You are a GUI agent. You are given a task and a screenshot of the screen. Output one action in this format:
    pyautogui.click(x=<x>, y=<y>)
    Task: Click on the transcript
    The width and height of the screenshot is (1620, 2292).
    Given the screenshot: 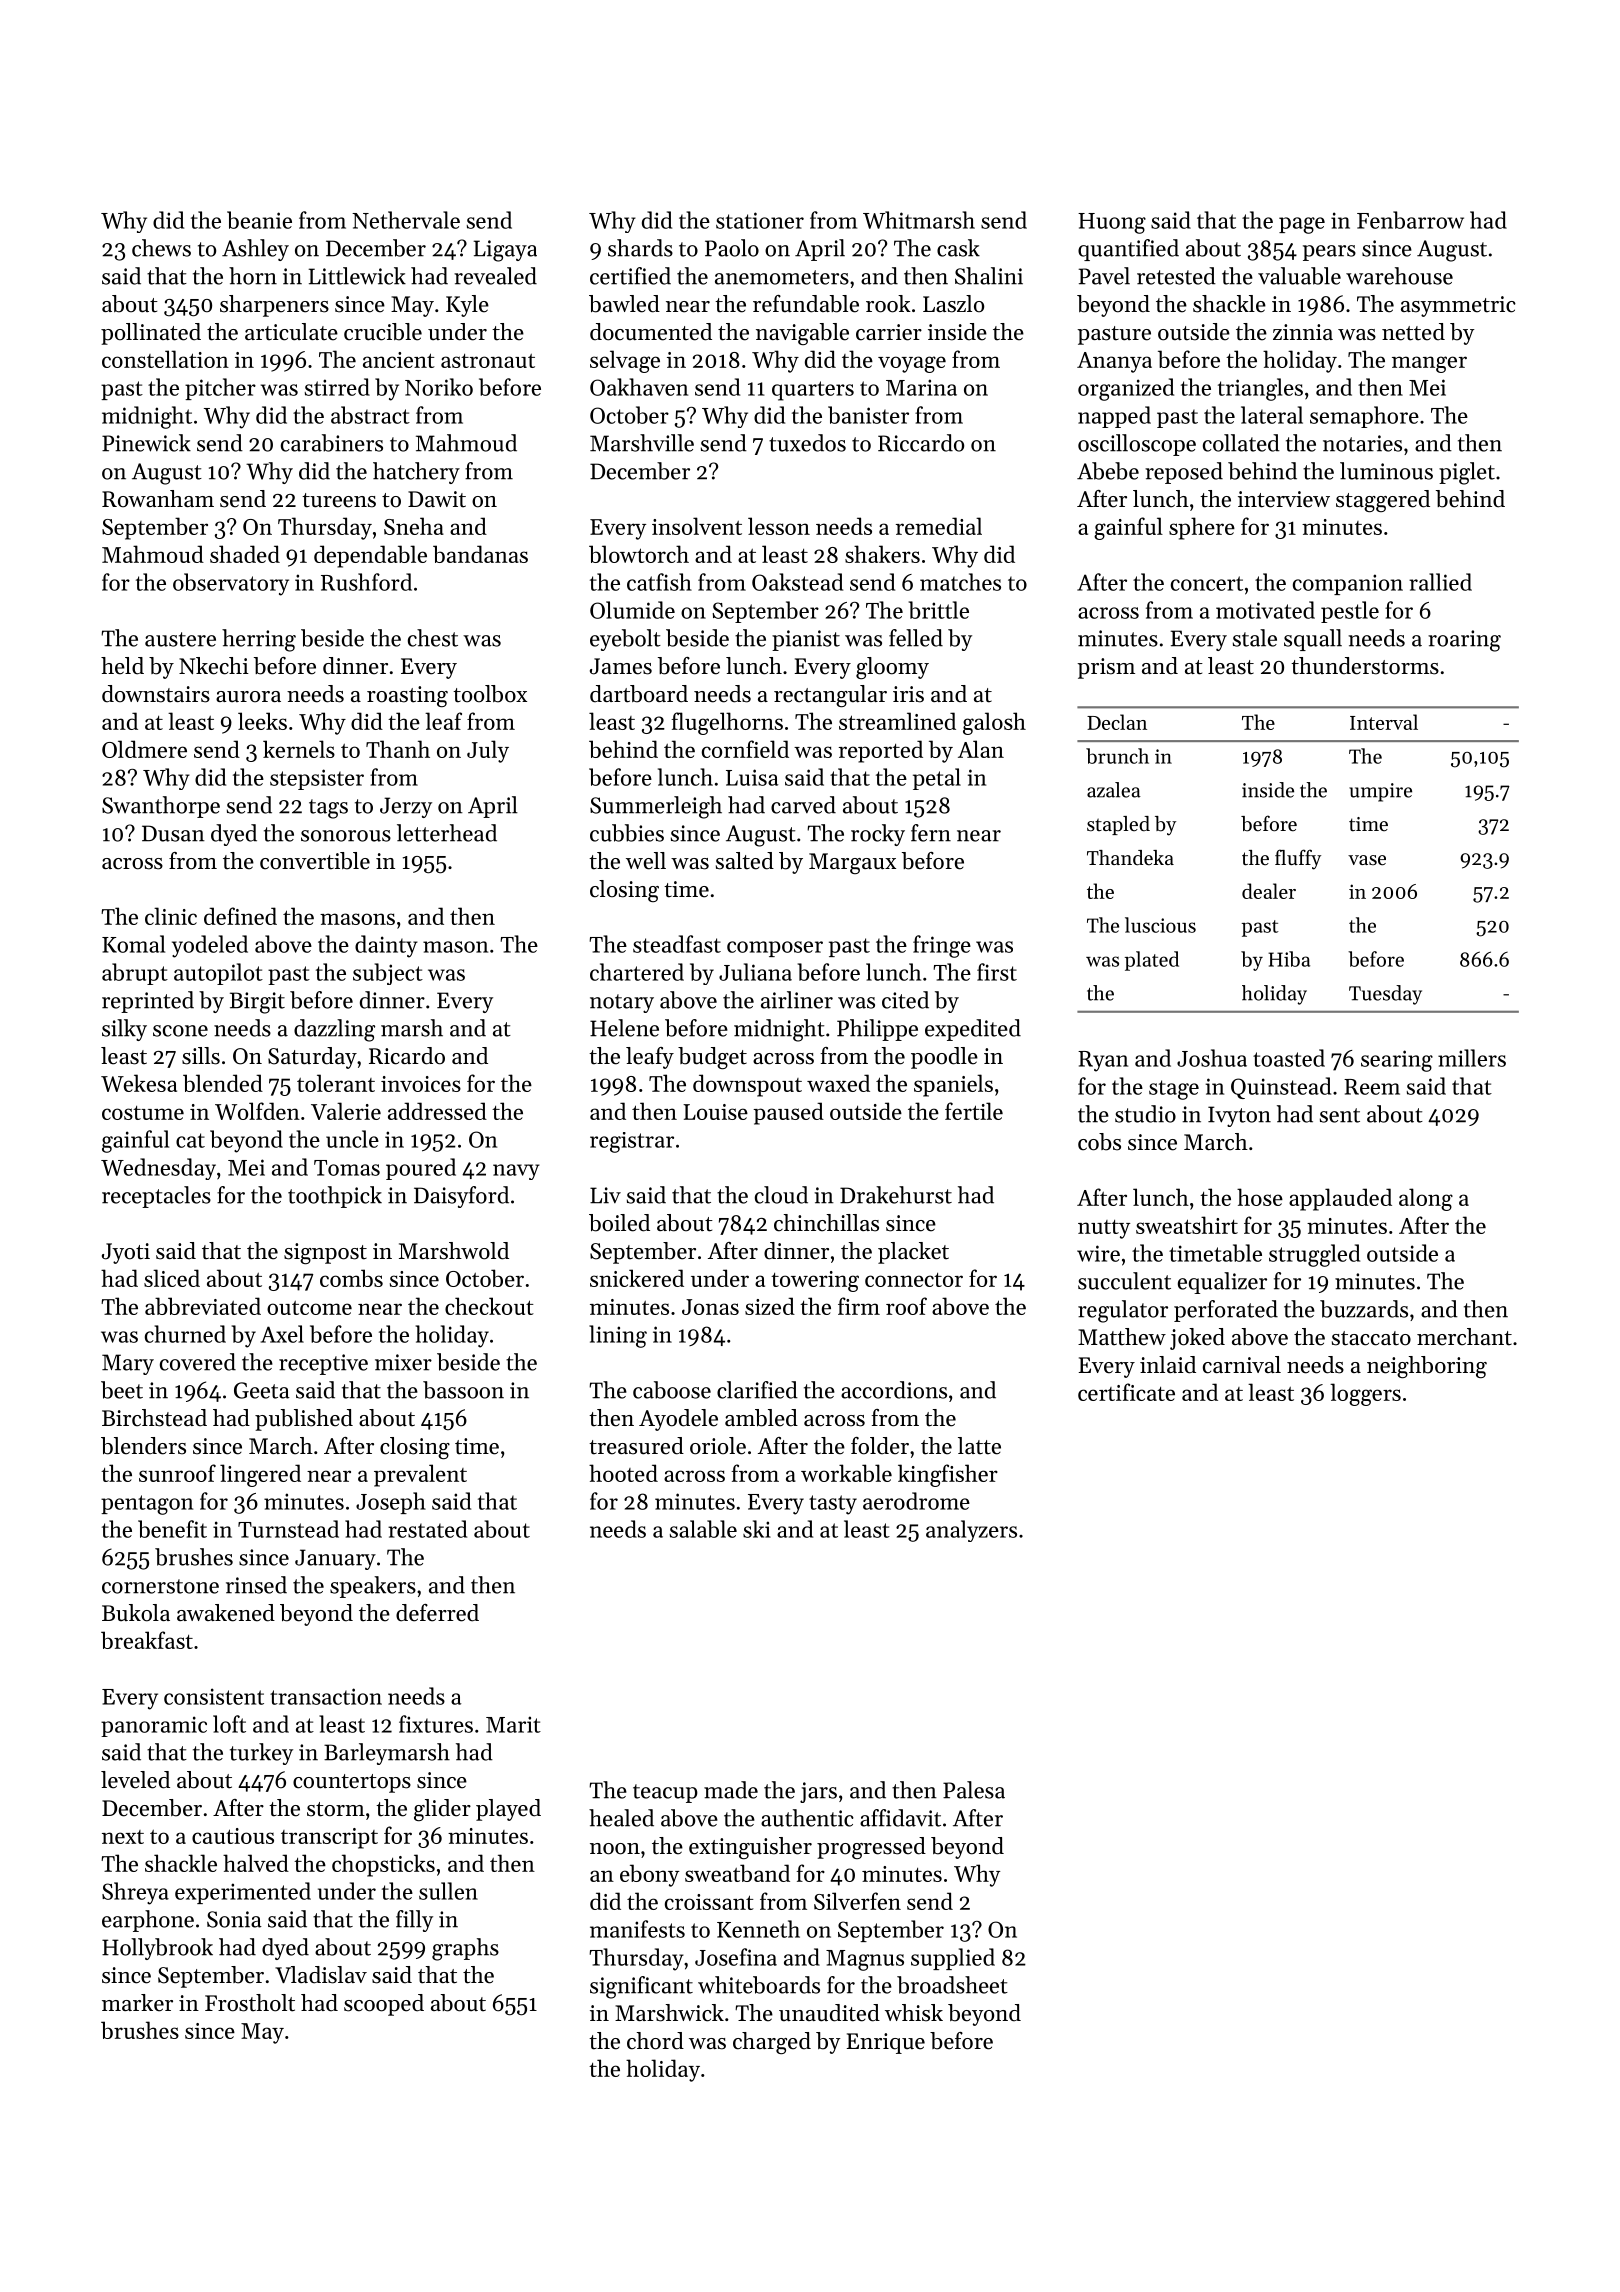 What is the action you would take?
    pyautogui.click(x=329, y=1838)
